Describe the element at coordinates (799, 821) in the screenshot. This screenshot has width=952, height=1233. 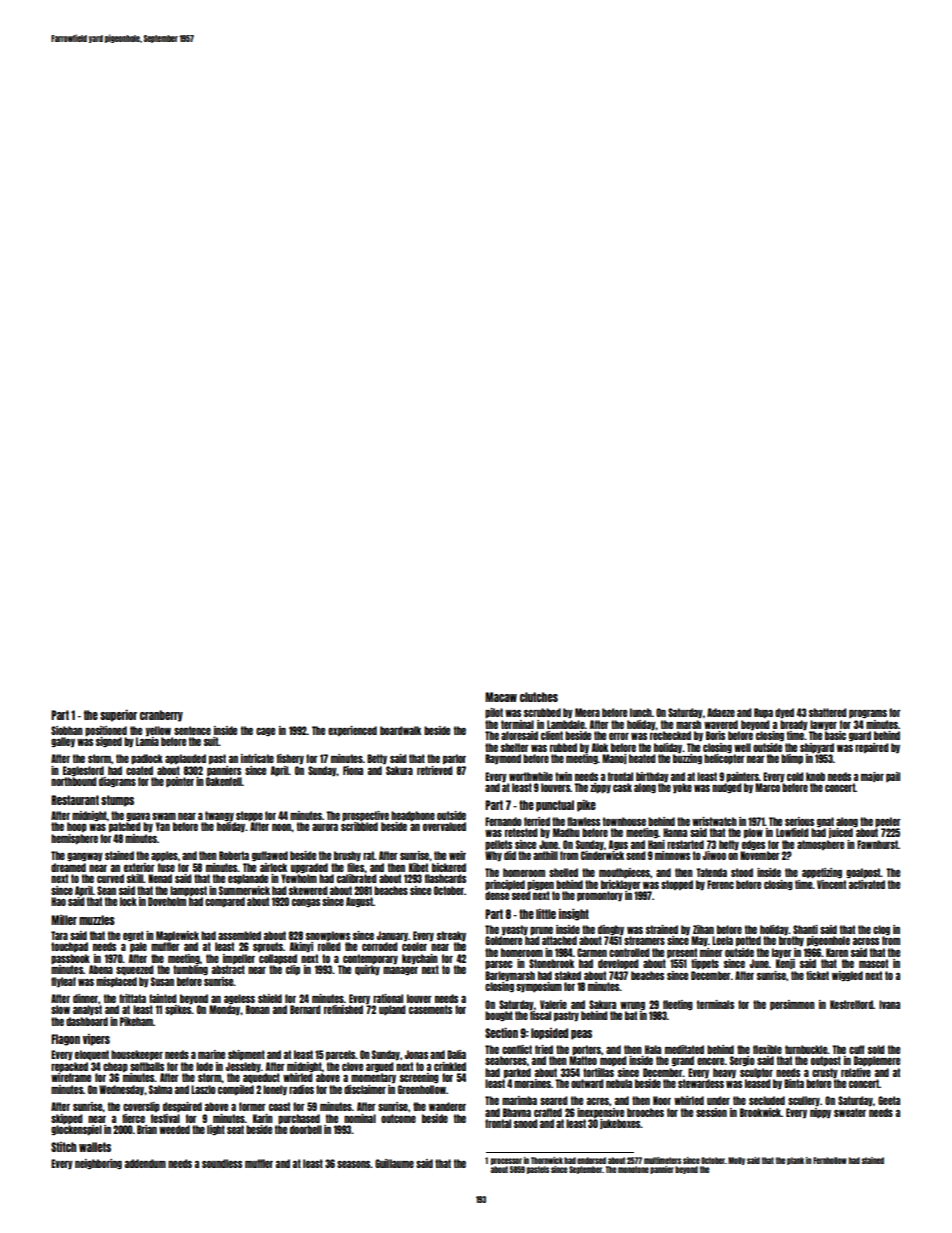
I see `serious` at that location.
